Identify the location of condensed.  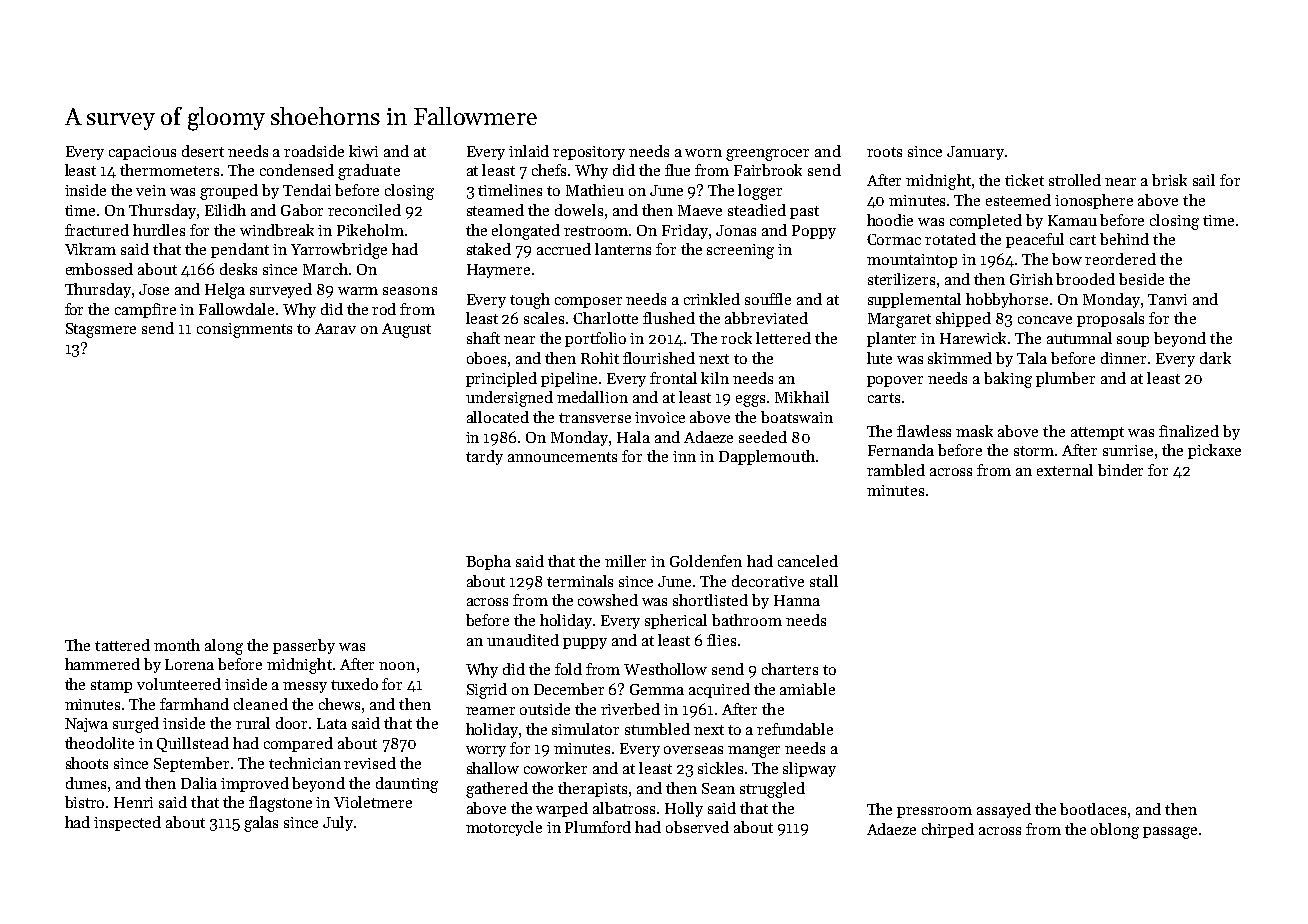
(297, 170).
